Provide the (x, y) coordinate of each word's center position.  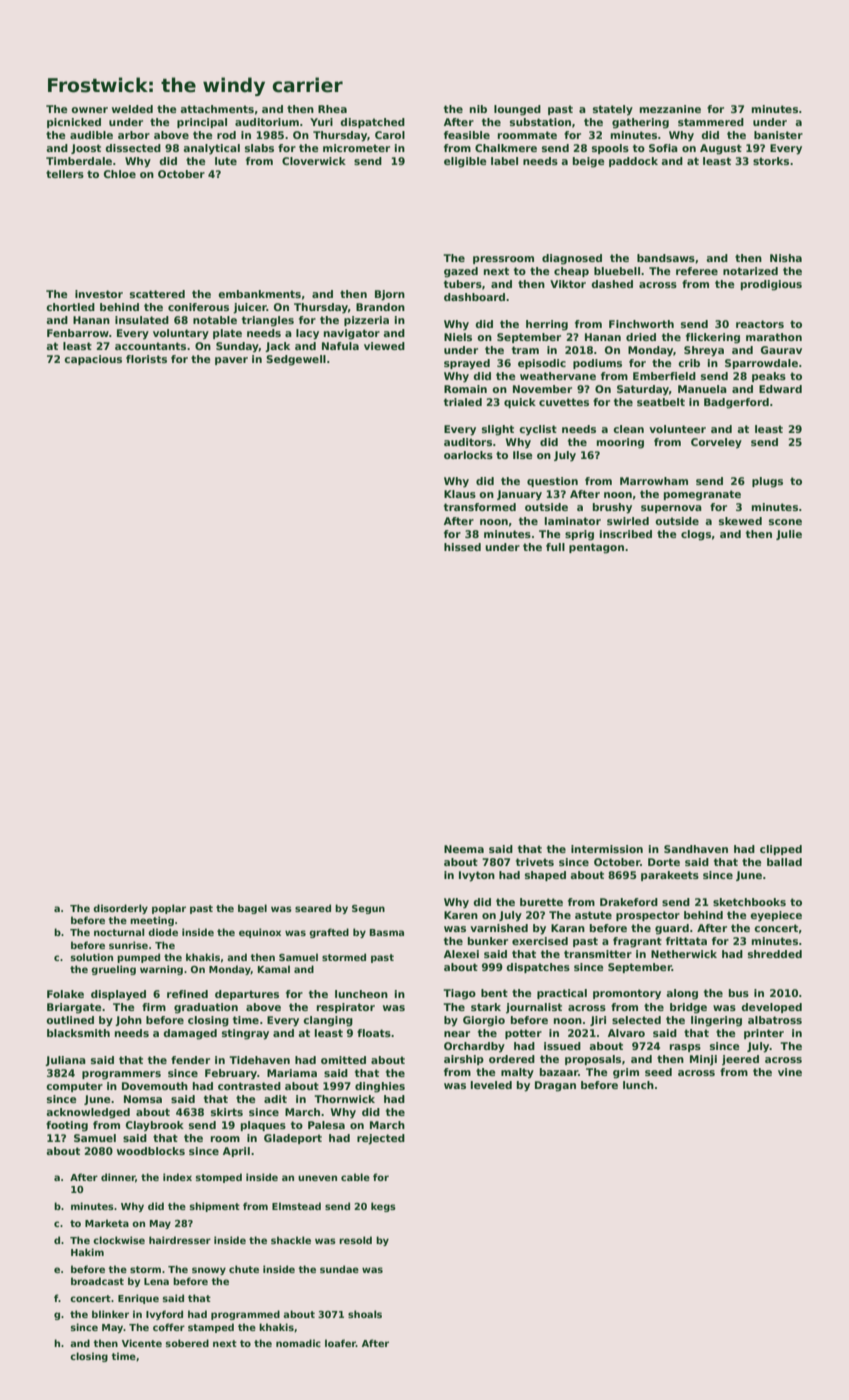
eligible (465, 162)
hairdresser (180, 1240)
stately (613, 110)
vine (790, 1072)
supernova (671, 509)
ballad (784, 862)
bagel (252, 909)
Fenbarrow (78, 333)
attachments (217, 109)
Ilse (523, 455)
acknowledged (88, 1113)
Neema (464, 849)
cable (355, 1177)
